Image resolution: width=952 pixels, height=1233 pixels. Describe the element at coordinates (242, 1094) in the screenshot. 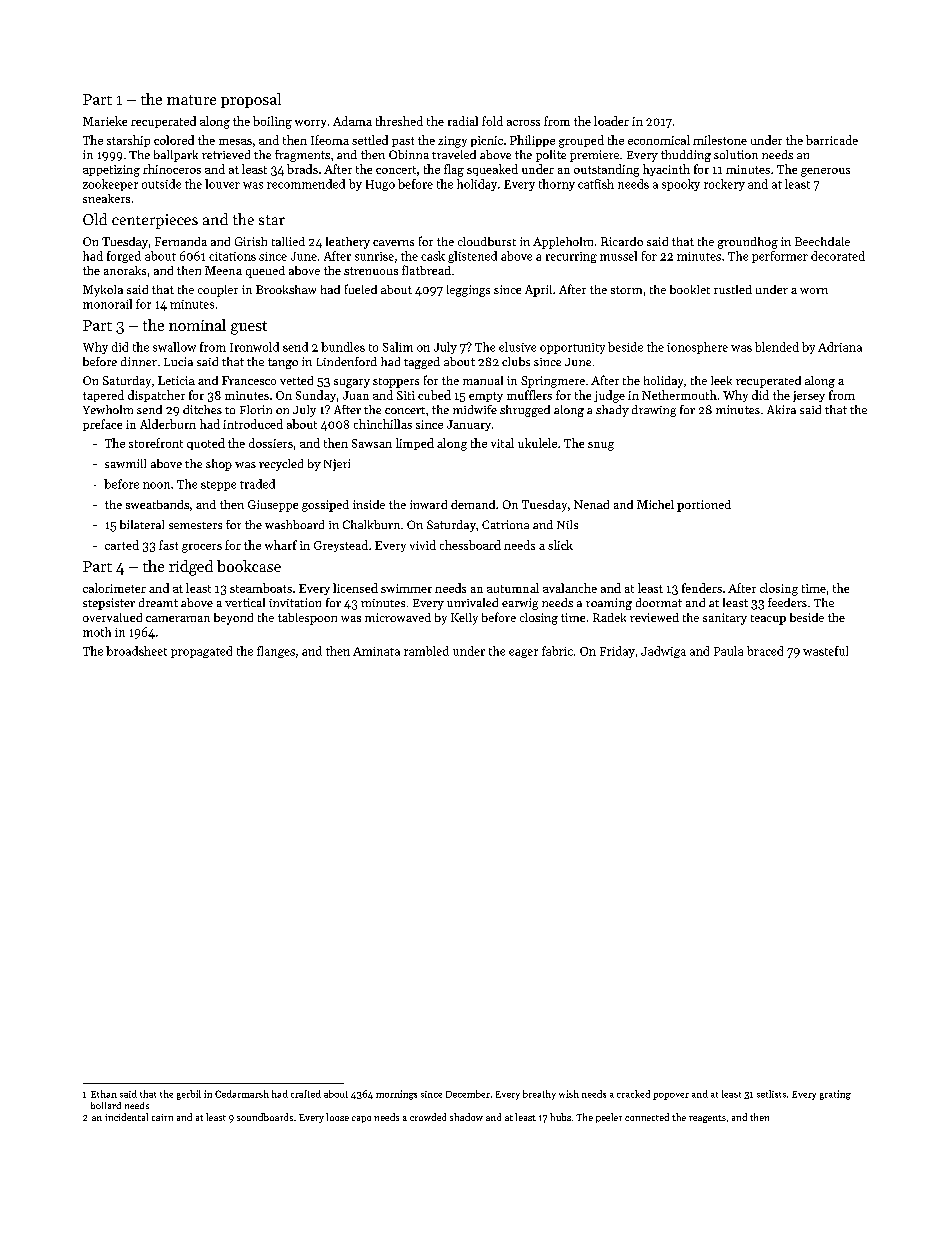

I see `Cedarmarsh` at that location.
